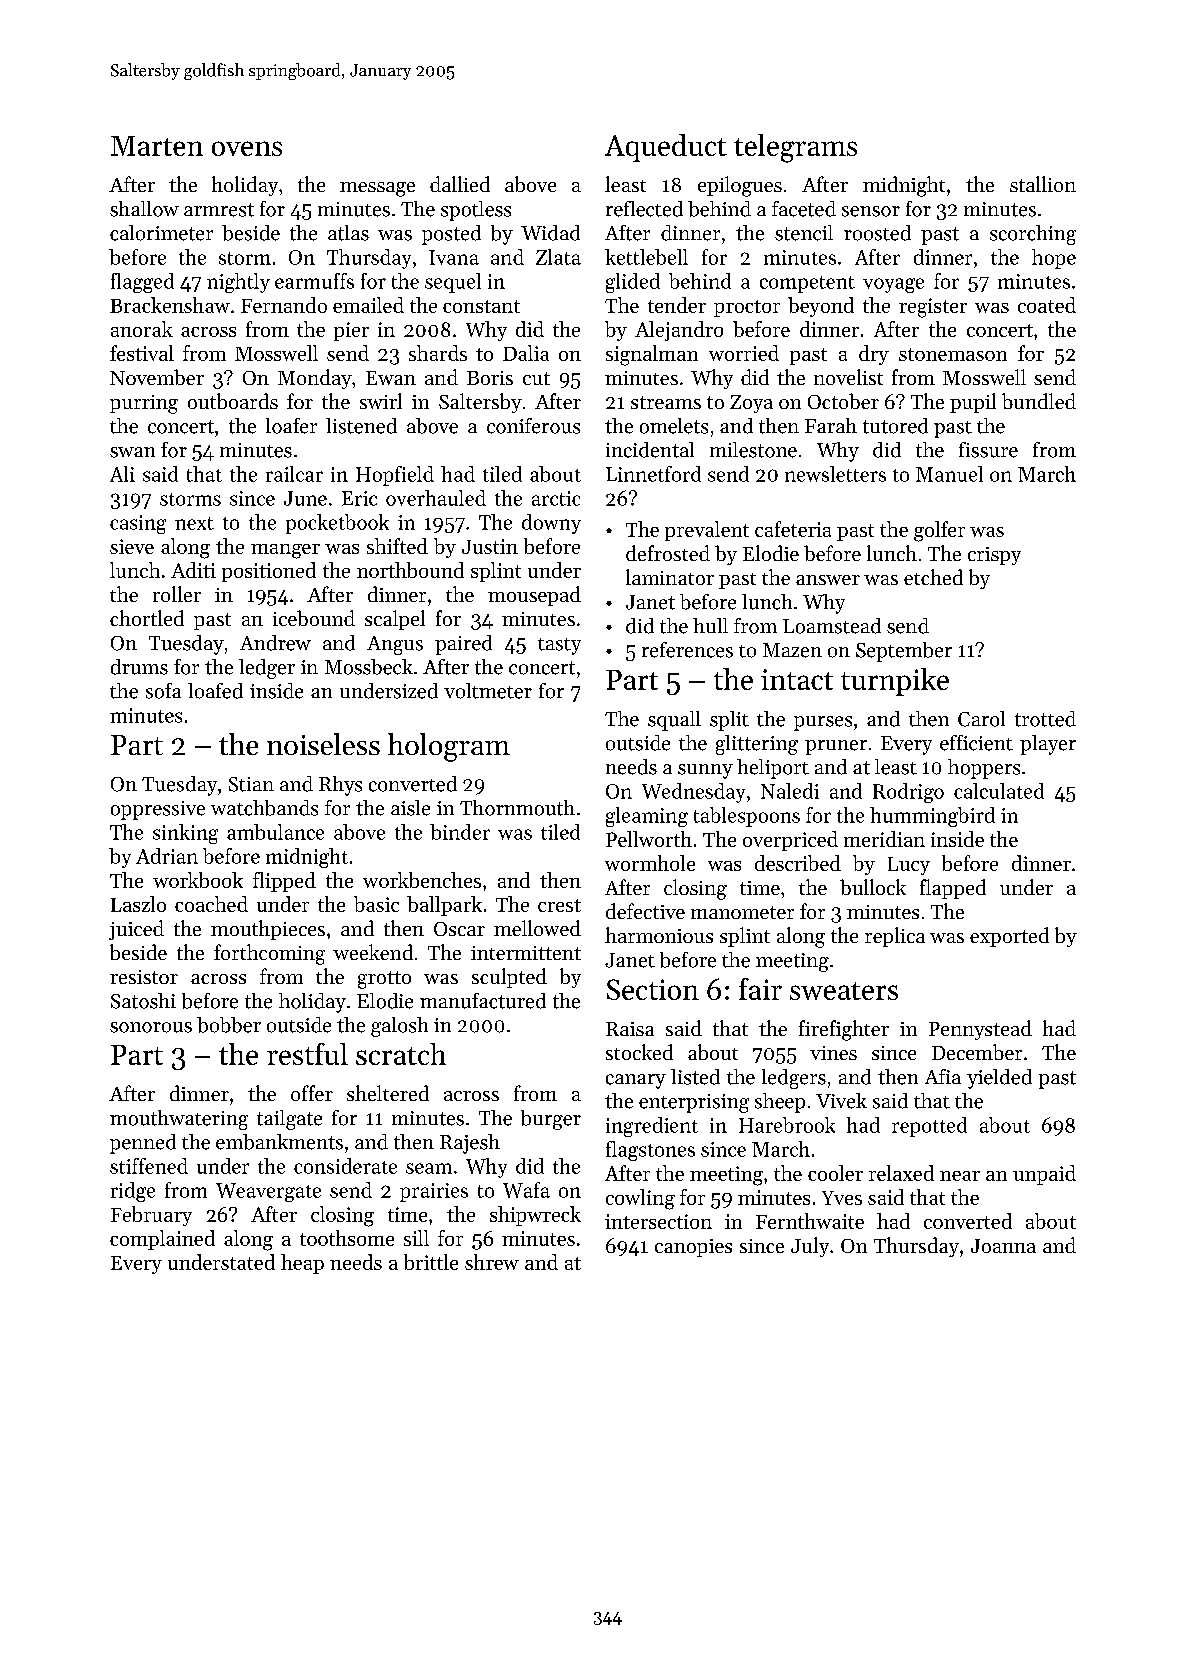 The width and height of the document is (1186, 1678). Describe the element at coordinates (268, 1192) in the document. I see `Weavergate` at that location.
